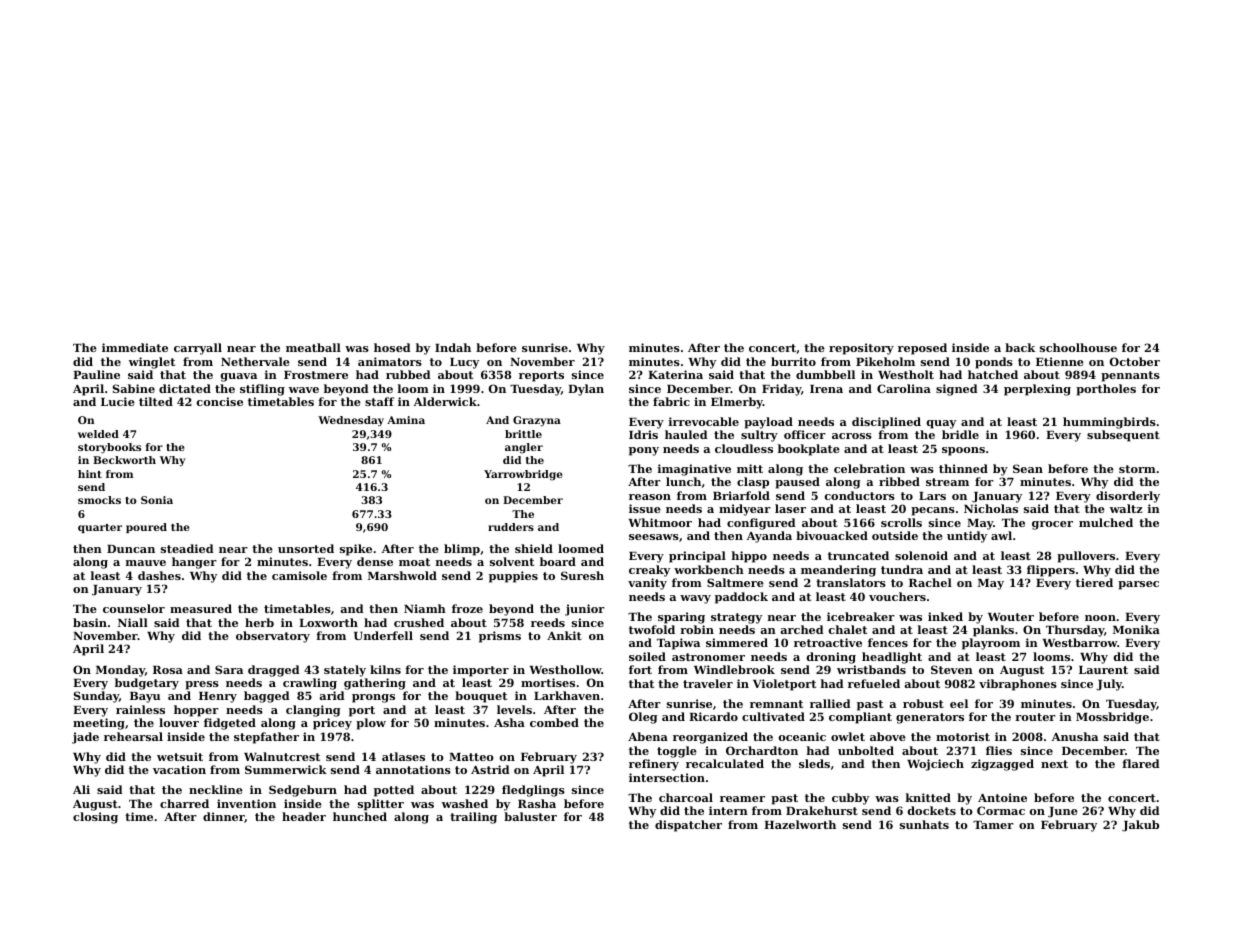 Image resolution: width=1233 pixels, height=952 pixels. What do you see at coordinates (1112, 718) in the document?
I see `Mossbridge` at bounding box center [1112, 718].
